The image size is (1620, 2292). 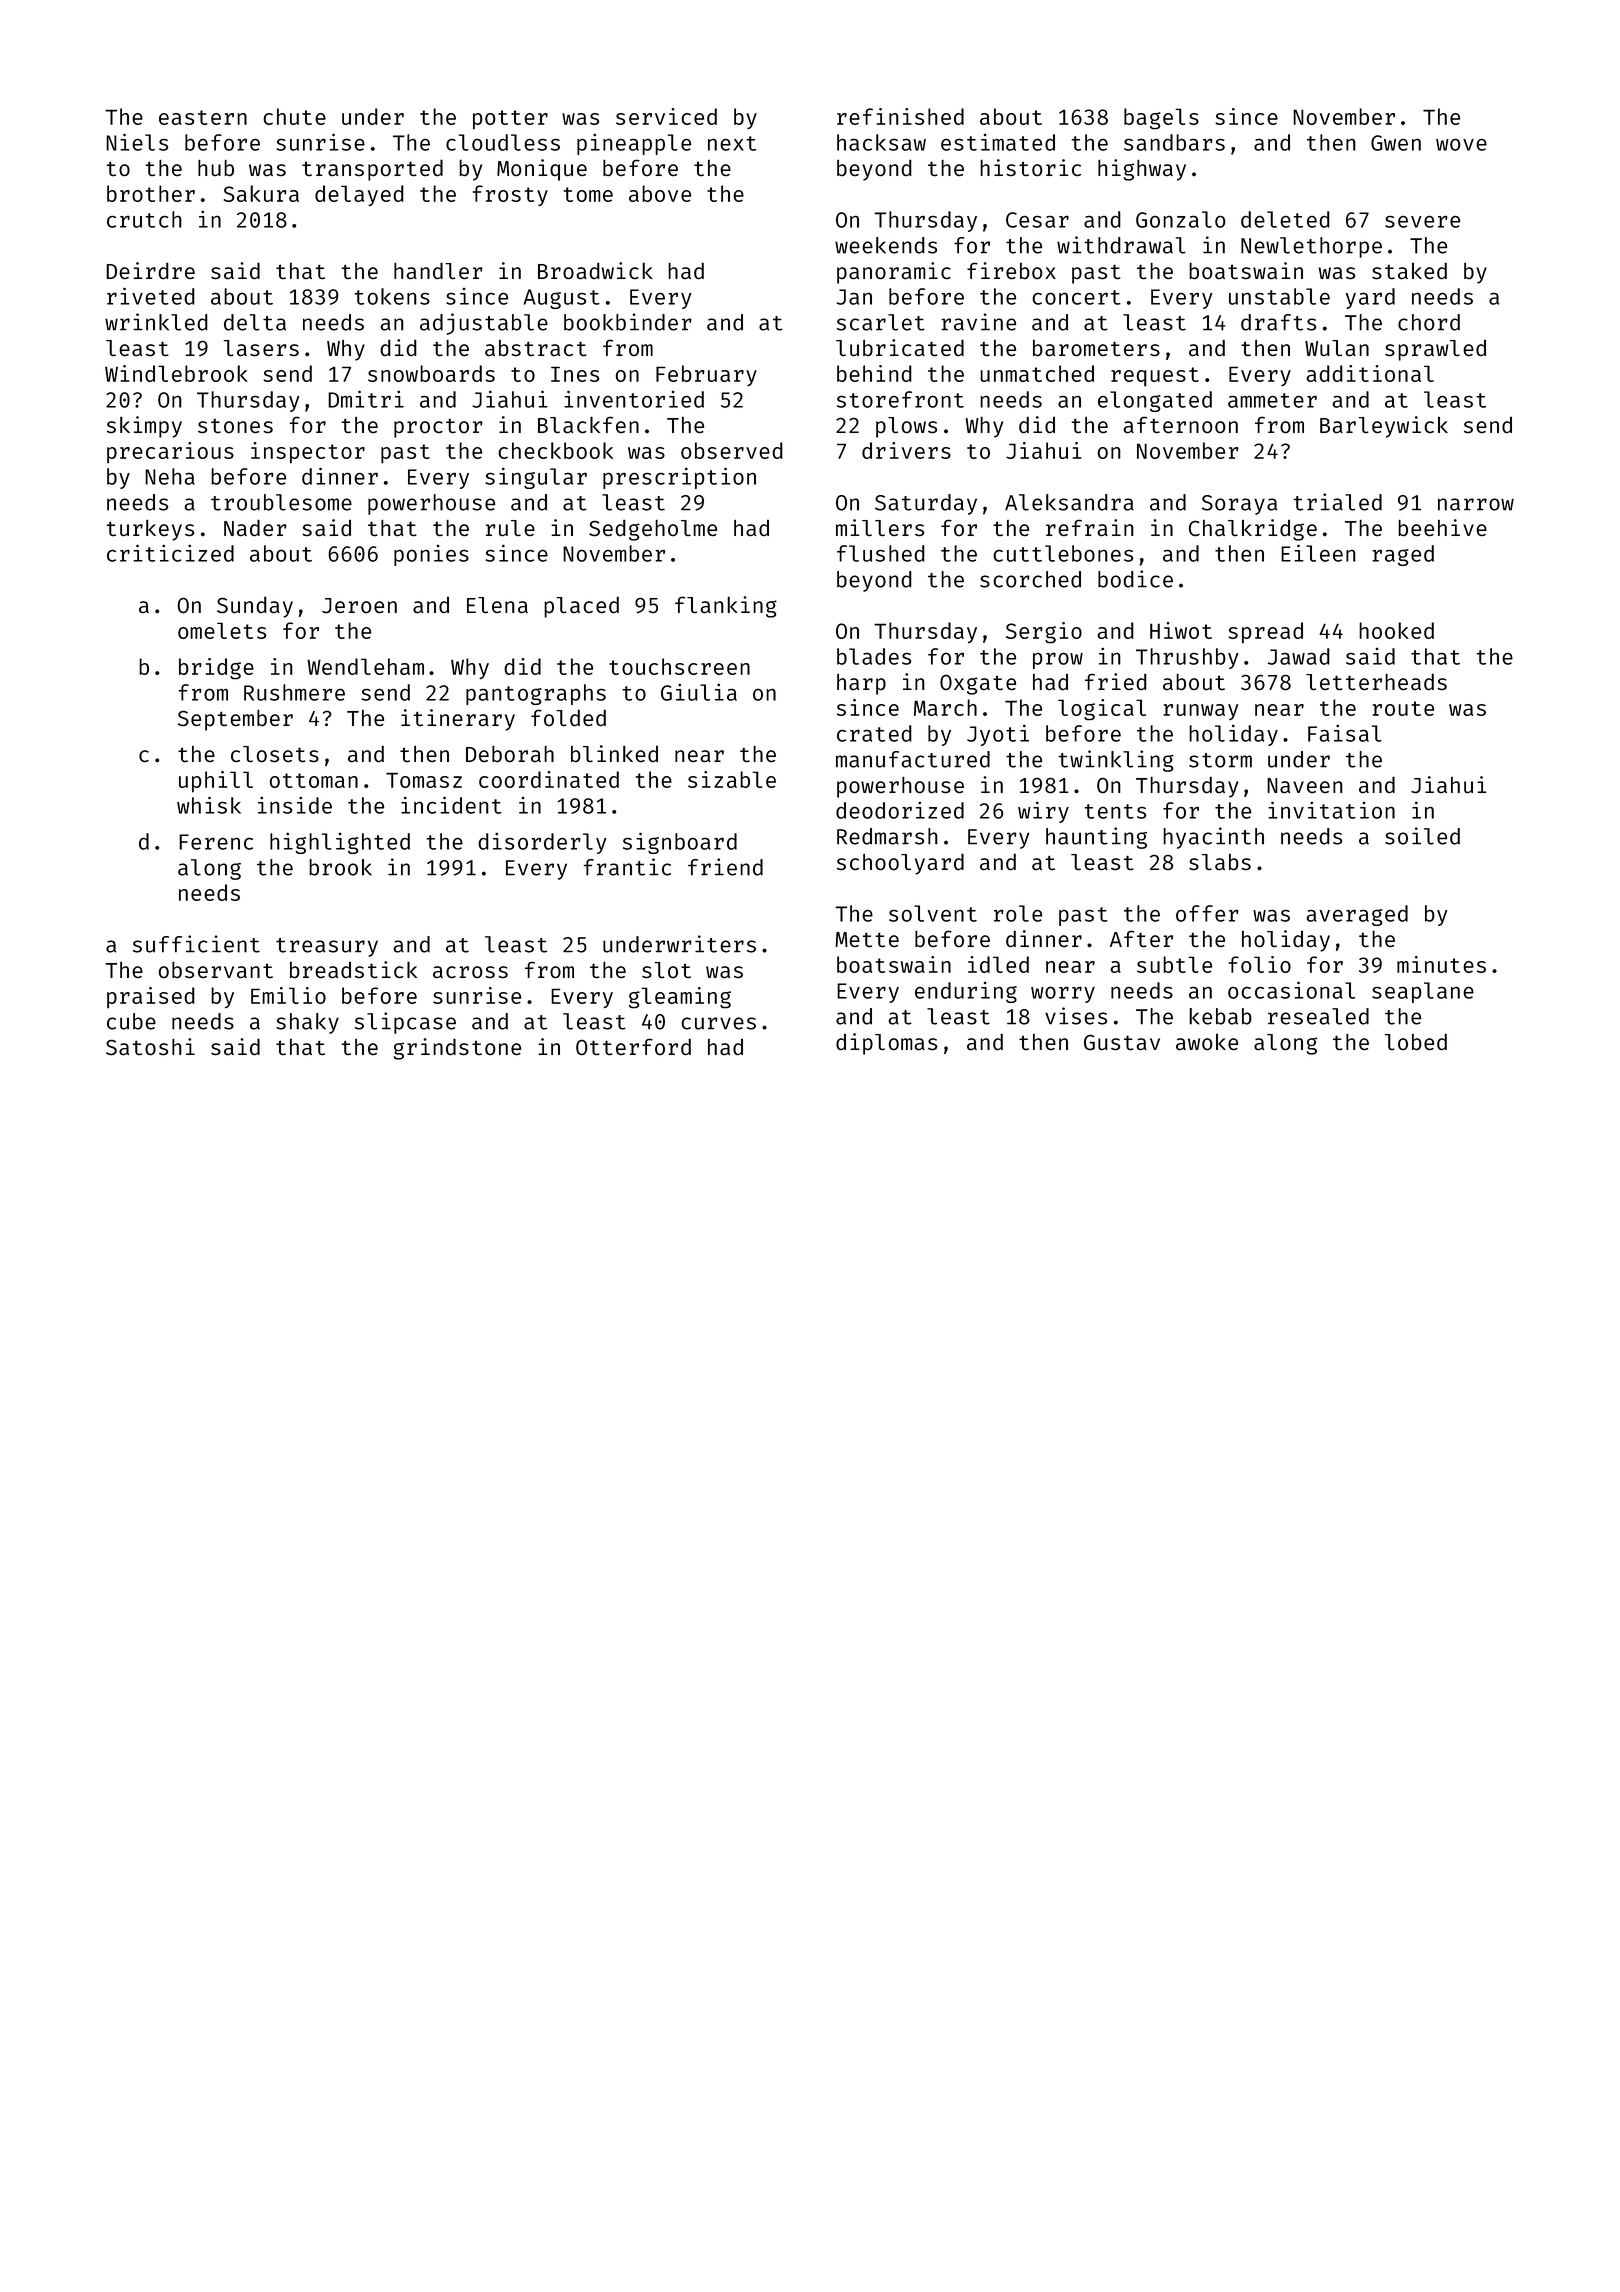 What do you see at coordinates (424, 780) in the screenshot?
I see `Tomasz` at bounding box center [424, 780].
